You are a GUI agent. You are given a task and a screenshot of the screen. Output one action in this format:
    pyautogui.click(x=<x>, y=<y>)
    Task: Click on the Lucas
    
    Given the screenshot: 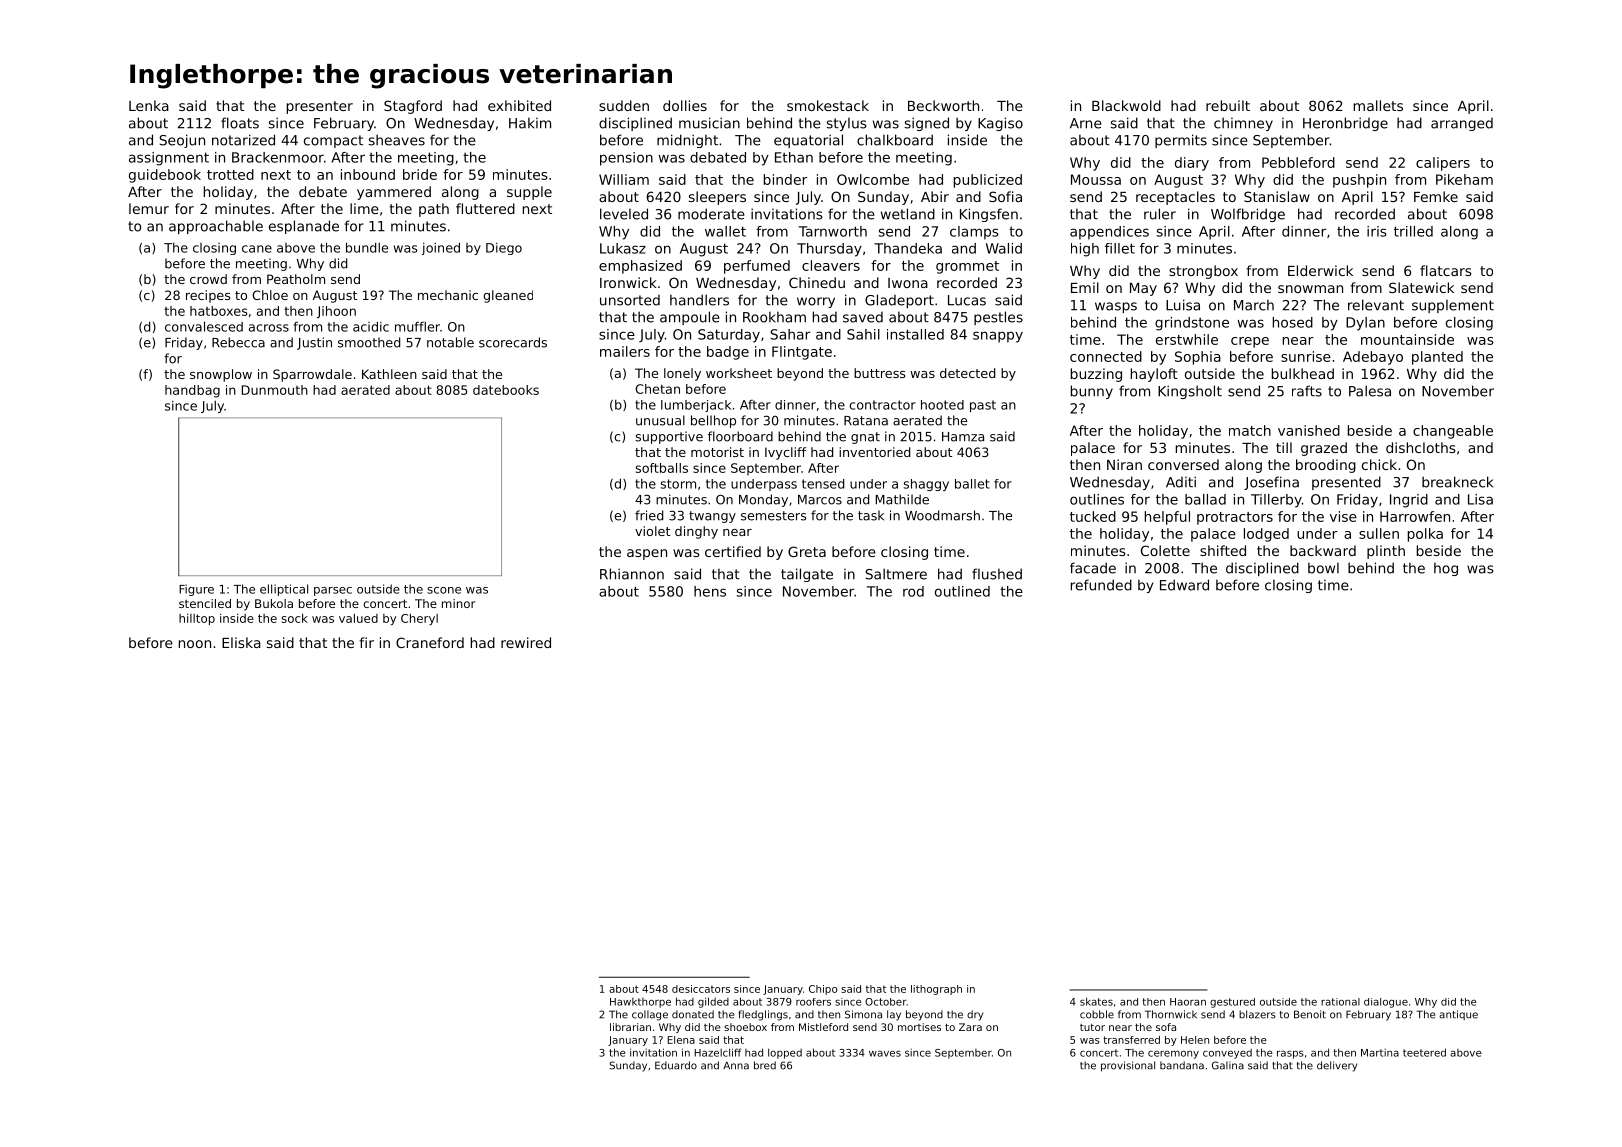 What is the action you would take?
    pyautogui.click(x=967, y=300)
